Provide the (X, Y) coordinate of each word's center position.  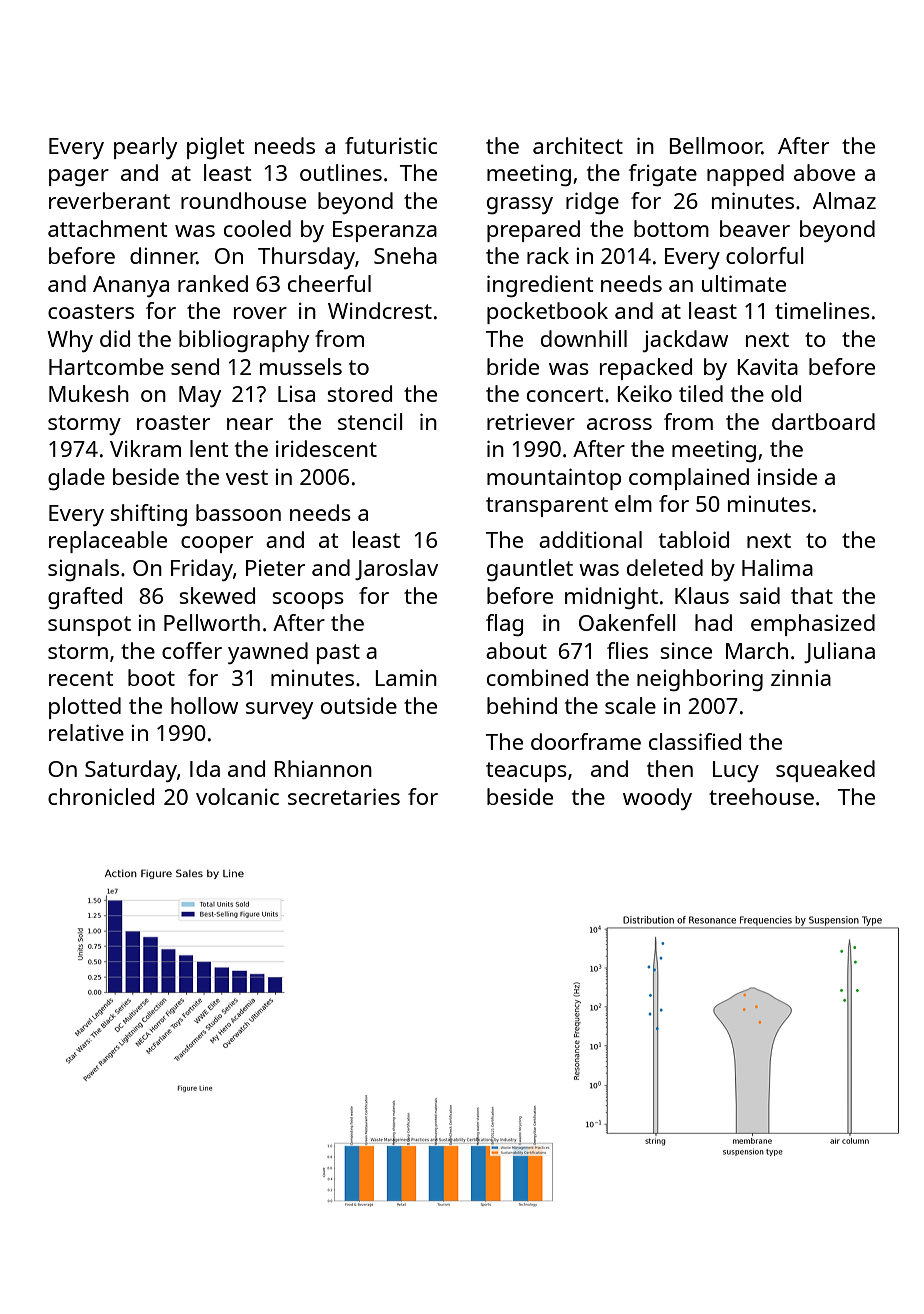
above (824, 172)
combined (537, 677)
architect (578, 145)
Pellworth (212, 622)
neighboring (700, 680)
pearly (145, 148)
